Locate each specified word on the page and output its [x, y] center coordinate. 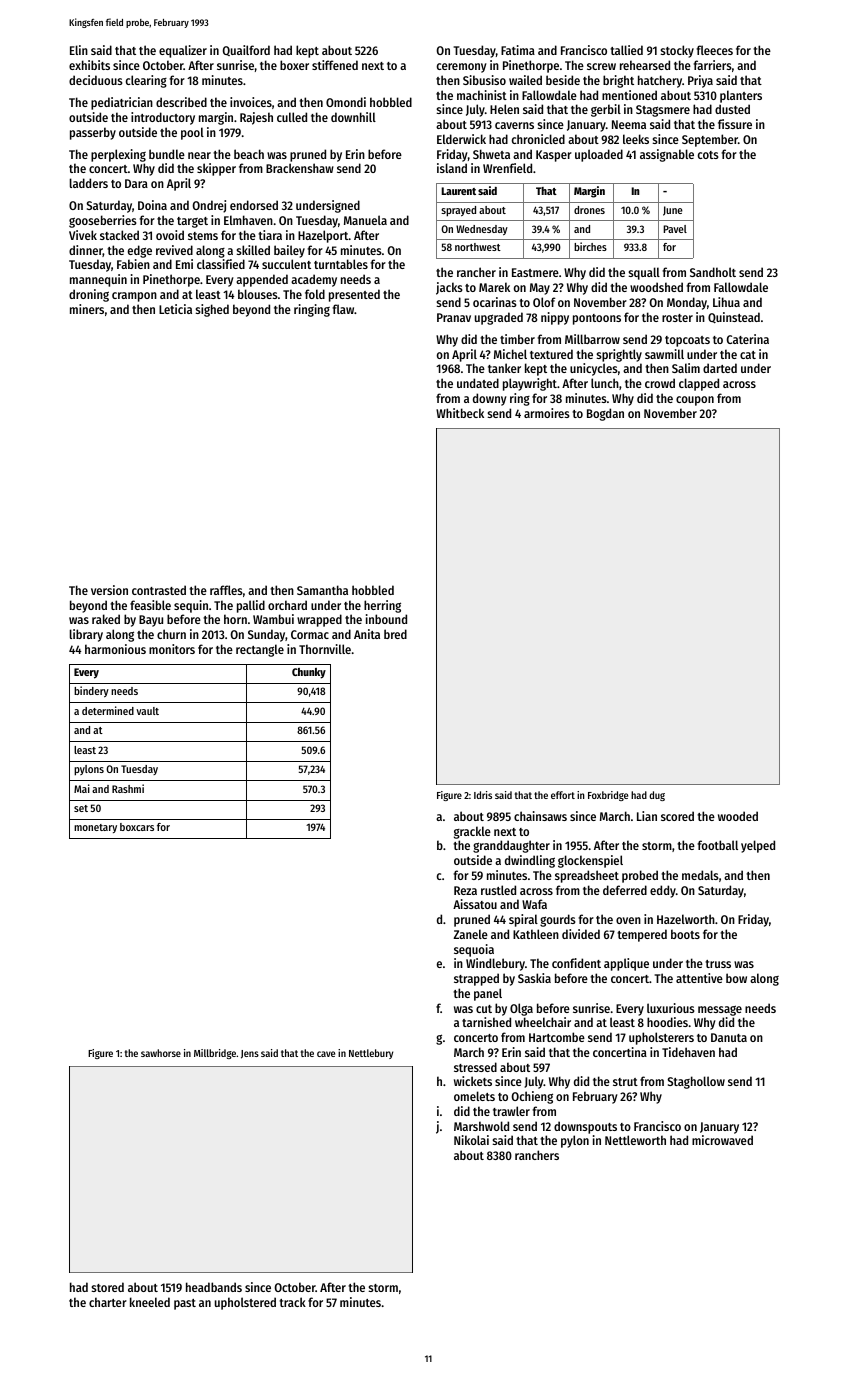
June [673, 211]
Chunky [309, 673]
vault [147, 711]
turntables [341, 264]
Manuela [365, 220]
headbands [214, 1287]
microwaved [722, 1140]
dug [657, 796]
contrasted [159, 590]
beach [249, 154]
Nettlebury [371, 1054]
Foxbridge [608, 796]
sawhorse [161, 1053]
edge [140, 251]
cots [708, 155]
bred [395, 634]
